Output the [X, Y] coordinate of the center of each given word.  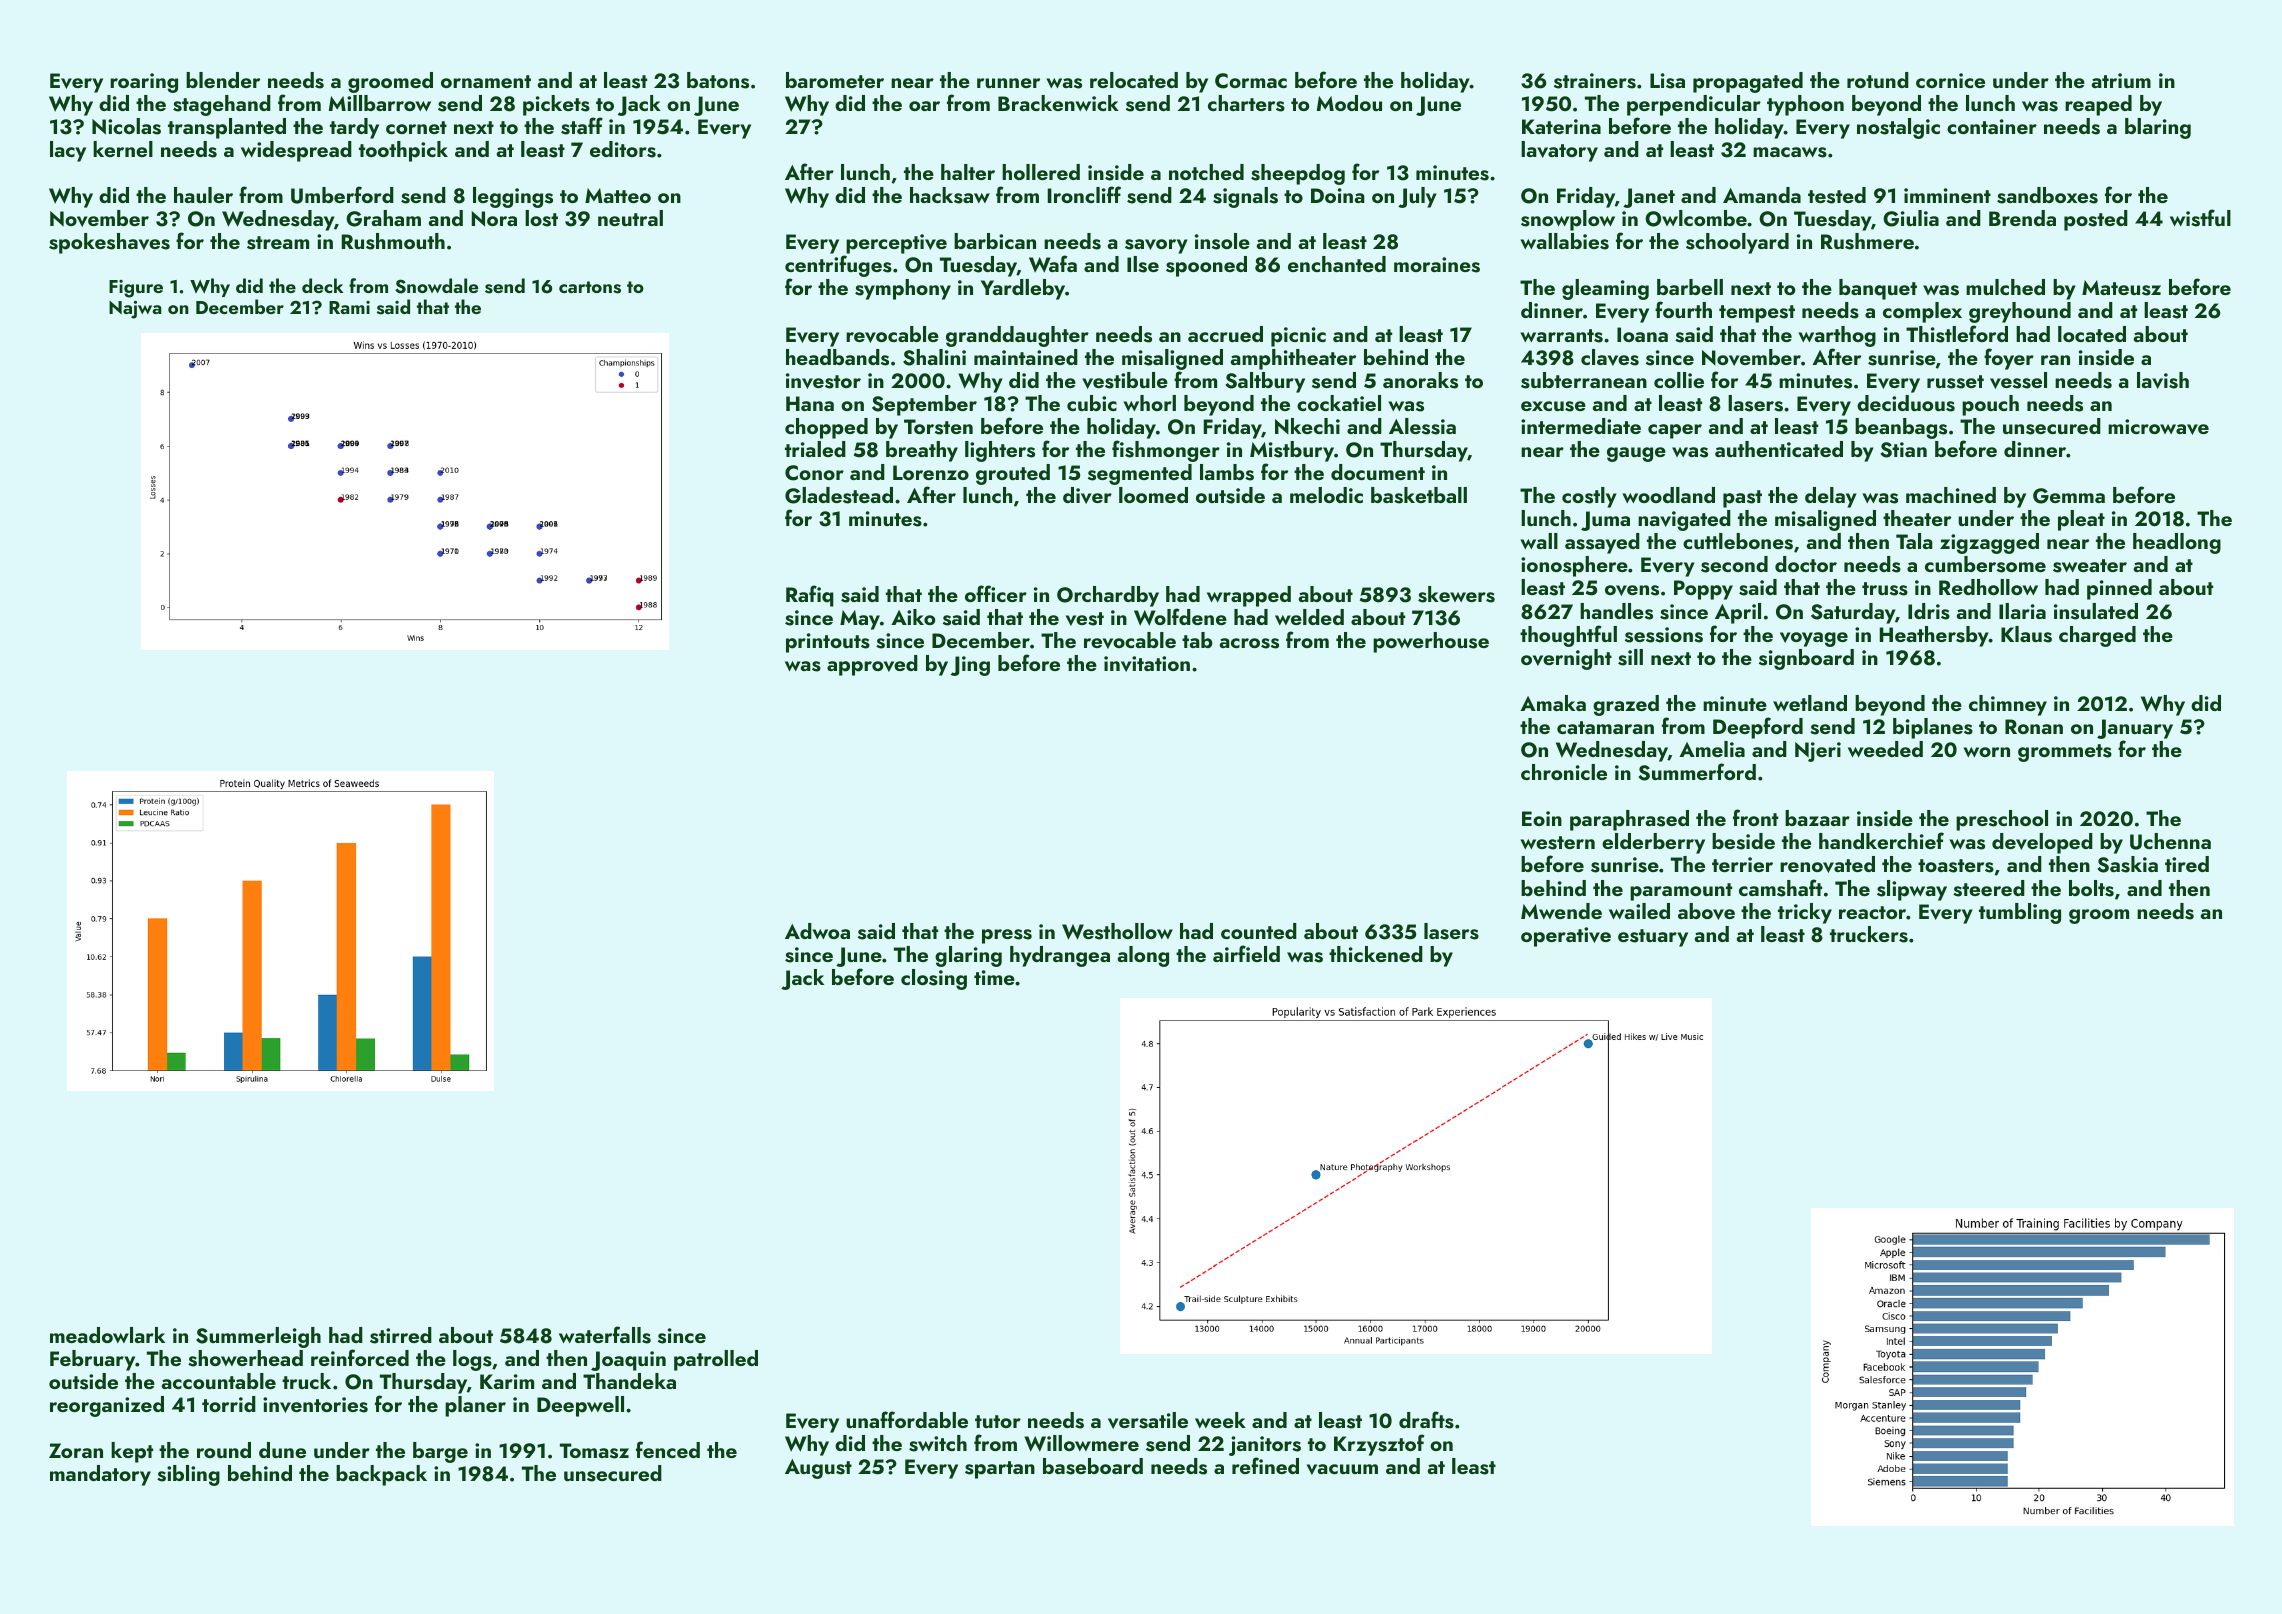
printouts [828, 643]
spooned [1206, 266]
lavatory [1559, 151]
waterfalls [605, 1335]
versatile [1148, 1420]
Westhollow [1117, 931]
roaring [144, 83]
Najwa [135, 310]
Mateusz [2121, 288]
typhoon [1805, 105]
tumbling [2020, 913]
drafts [1426, 1420]
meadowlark [107, 1335]
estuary [1653, 938]
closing [934, 979]
